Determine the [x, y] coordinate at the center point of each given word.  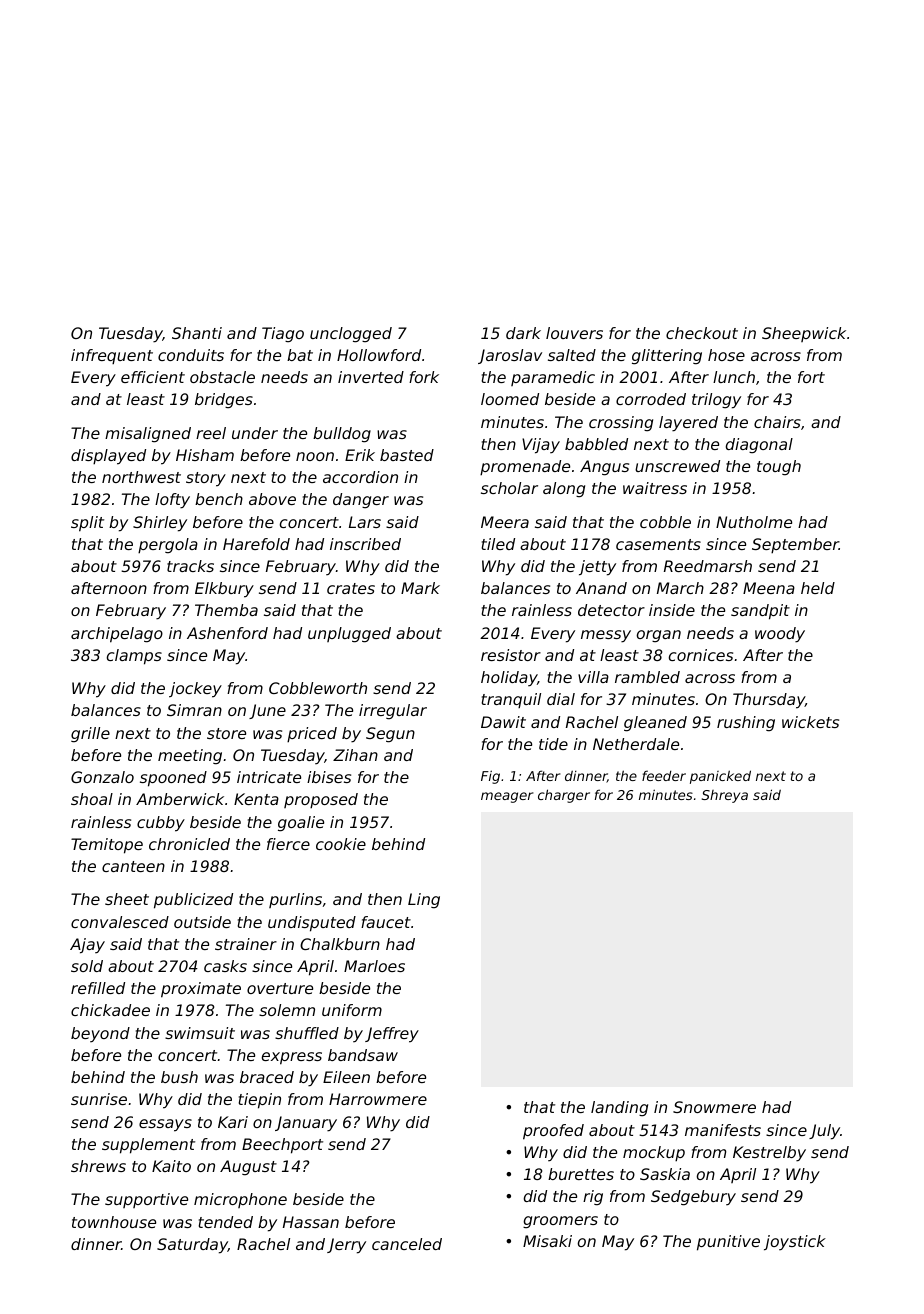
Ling [424, 901]
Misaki [547, 1241]
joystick [795, 1243]
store [226, 733]
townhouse [114, 1222]
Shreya [725, 796]
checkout [702, 333]
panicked [720, 777]
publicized [193, 901]
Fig [490, 777]
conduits [191, 355]
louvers [574, 333]
